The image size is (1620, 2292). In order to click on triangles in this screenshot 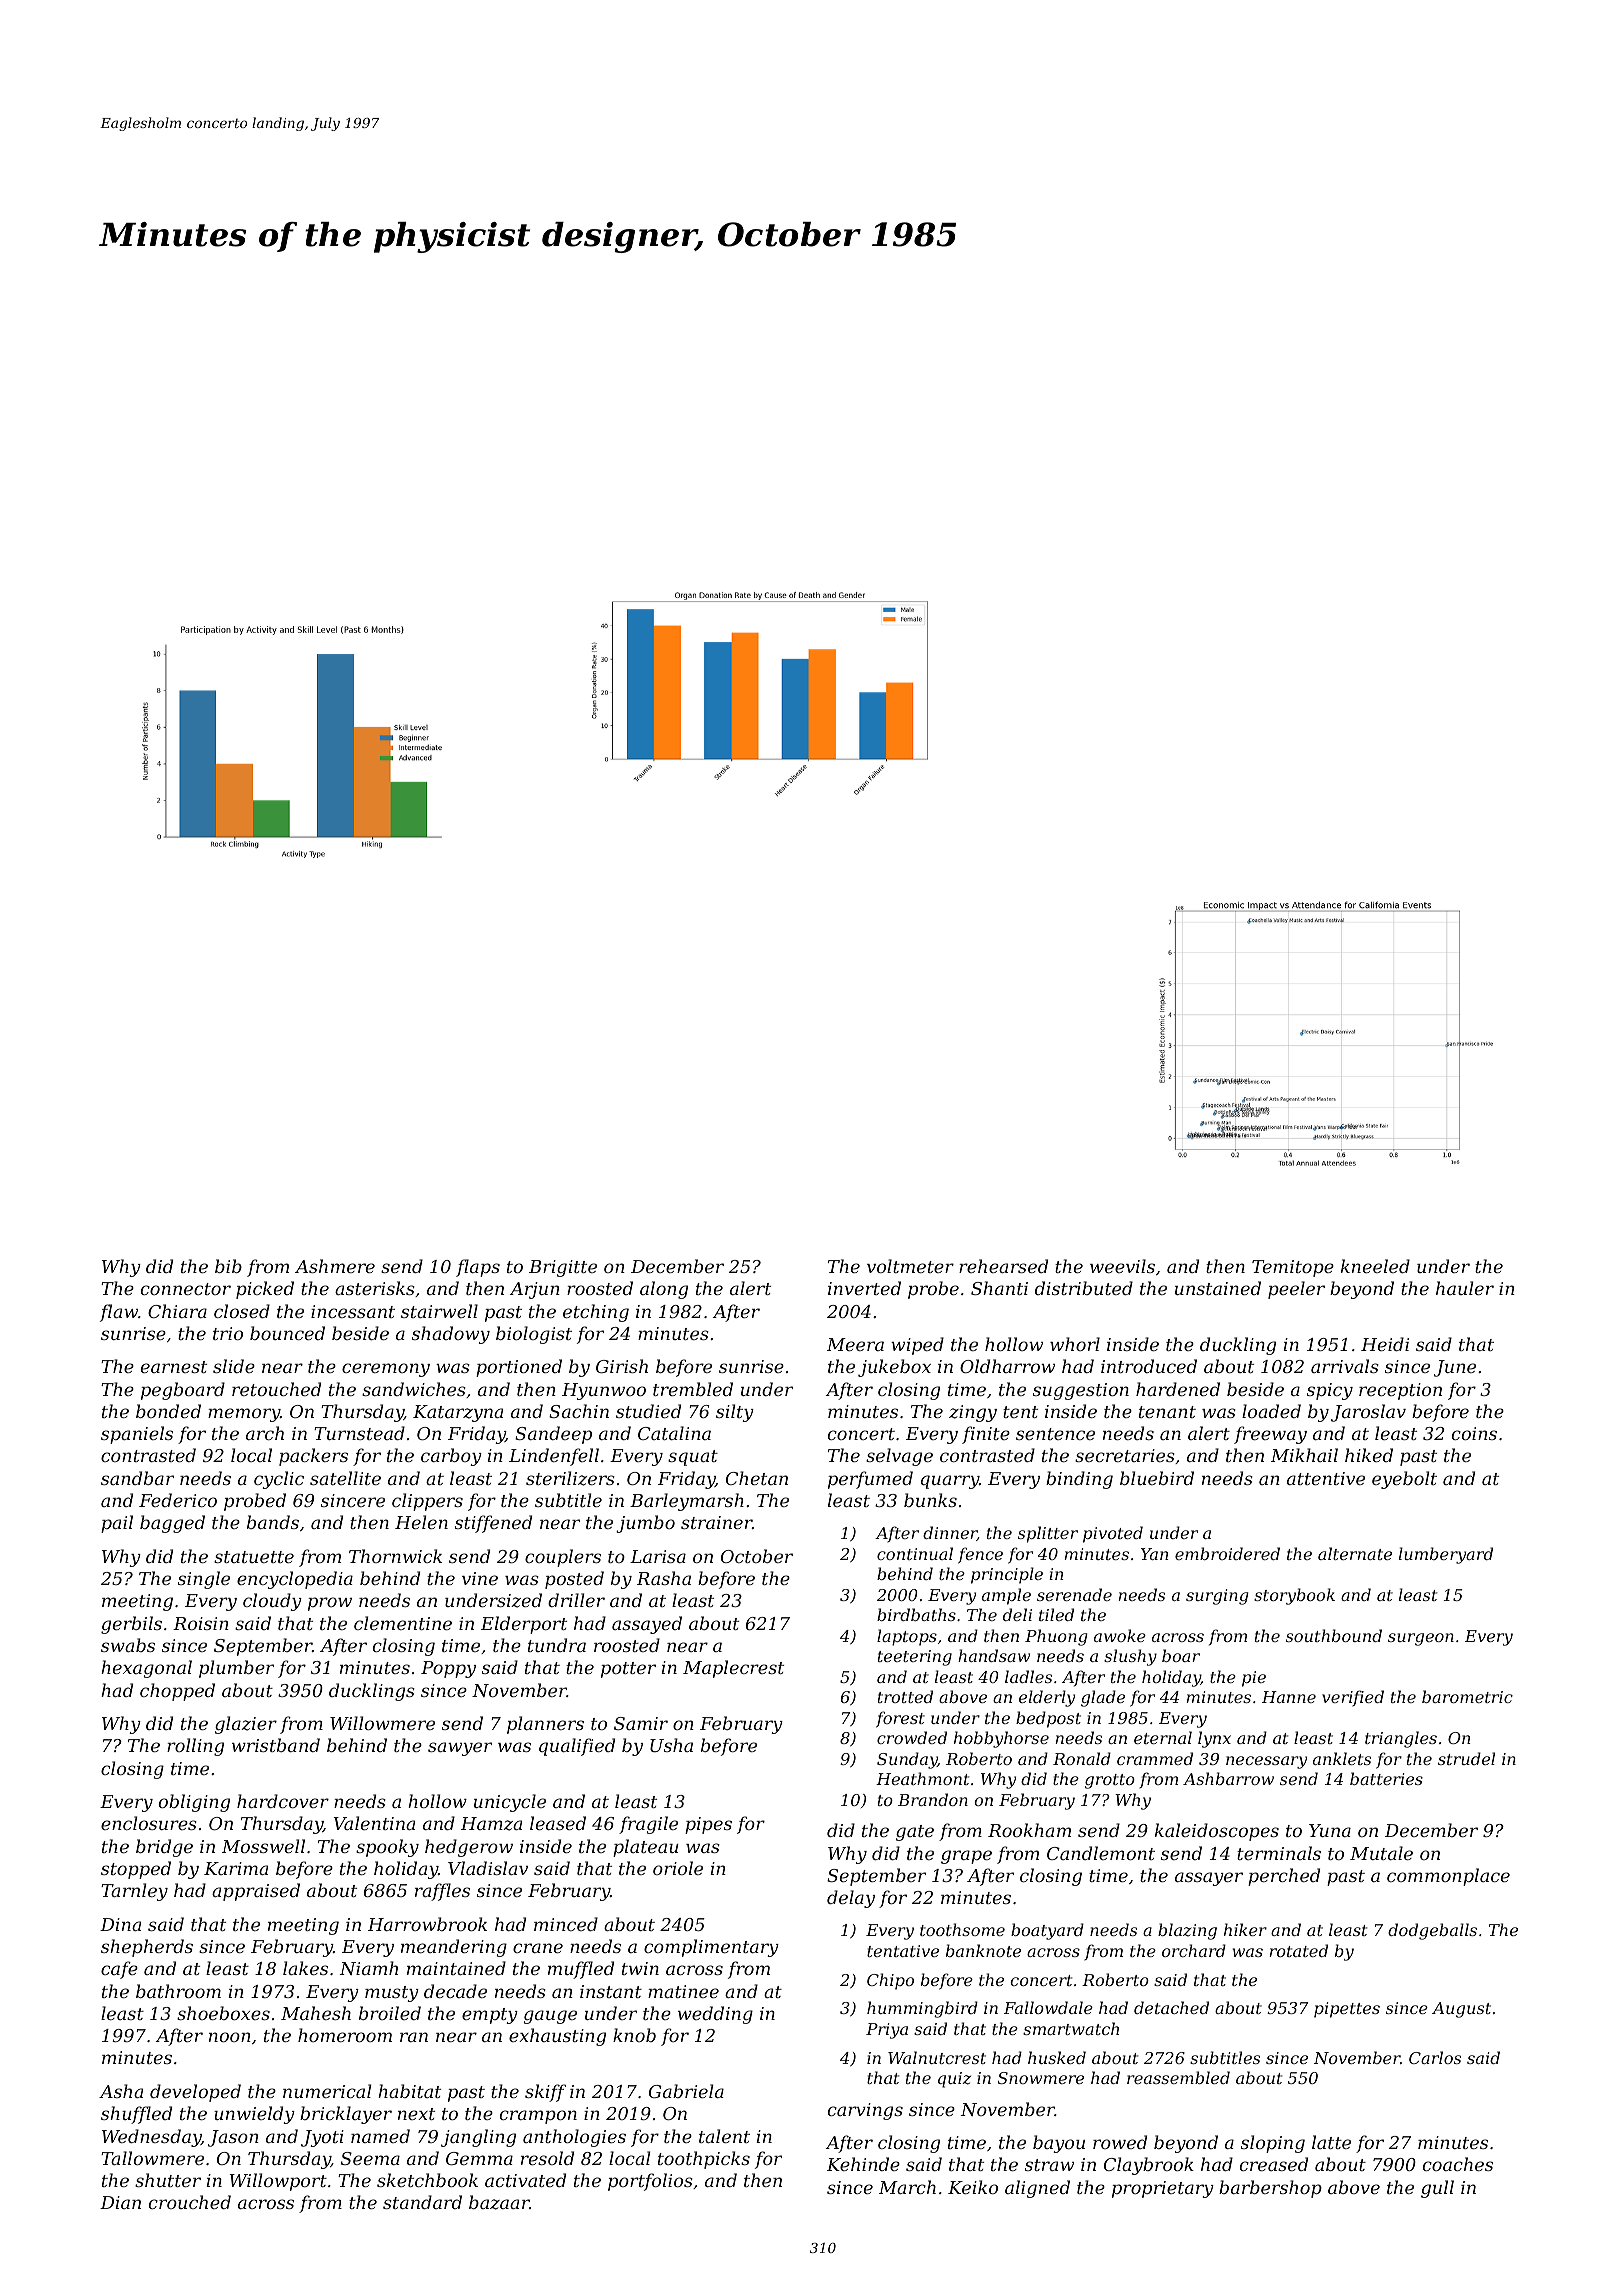, I will do `click(1401, 1739)`.
